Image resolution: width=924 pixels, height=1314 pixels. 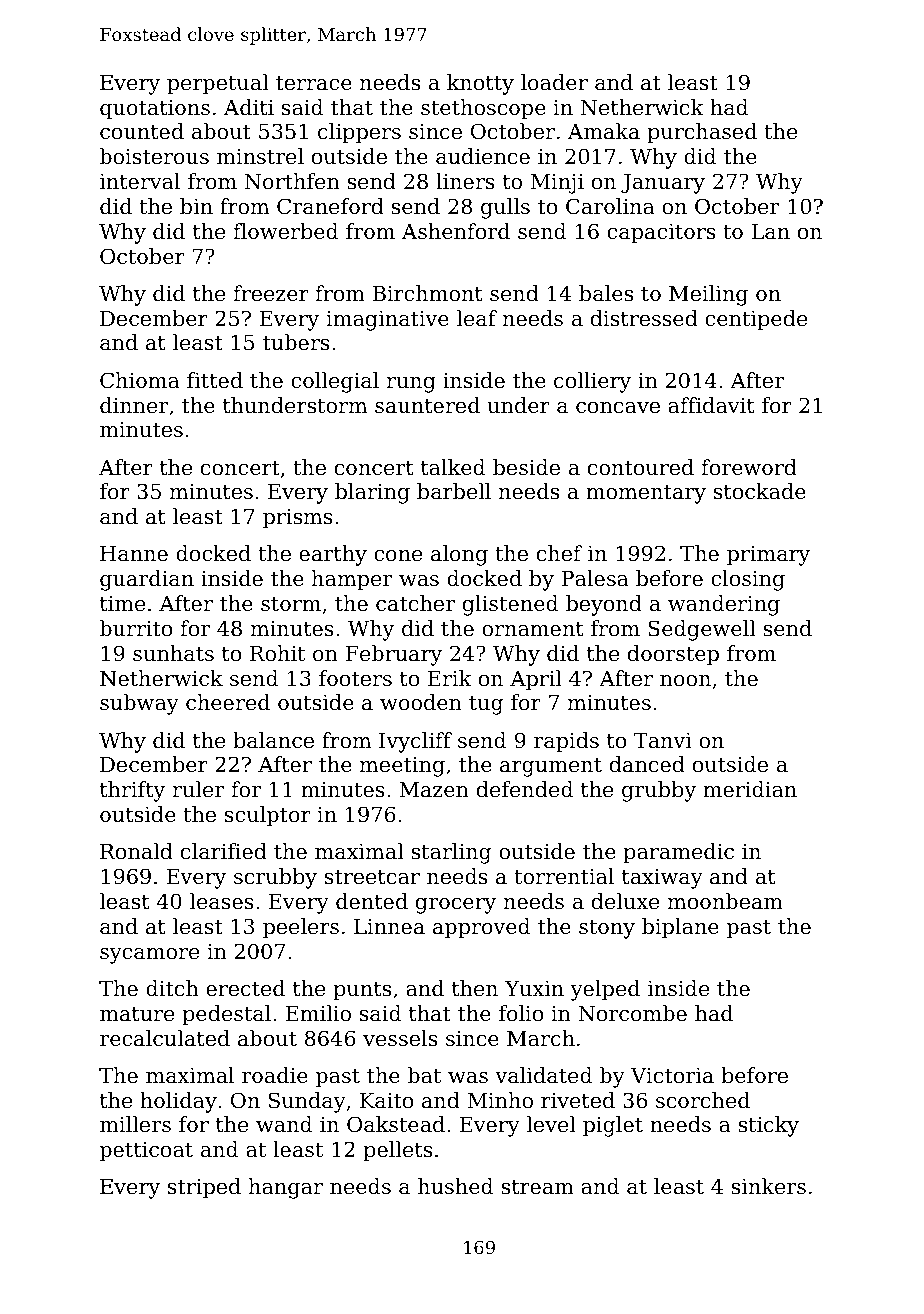 What do you see at coordinates (748, 580) in the document?
I see `closing` at bounding box center [748, 580].
